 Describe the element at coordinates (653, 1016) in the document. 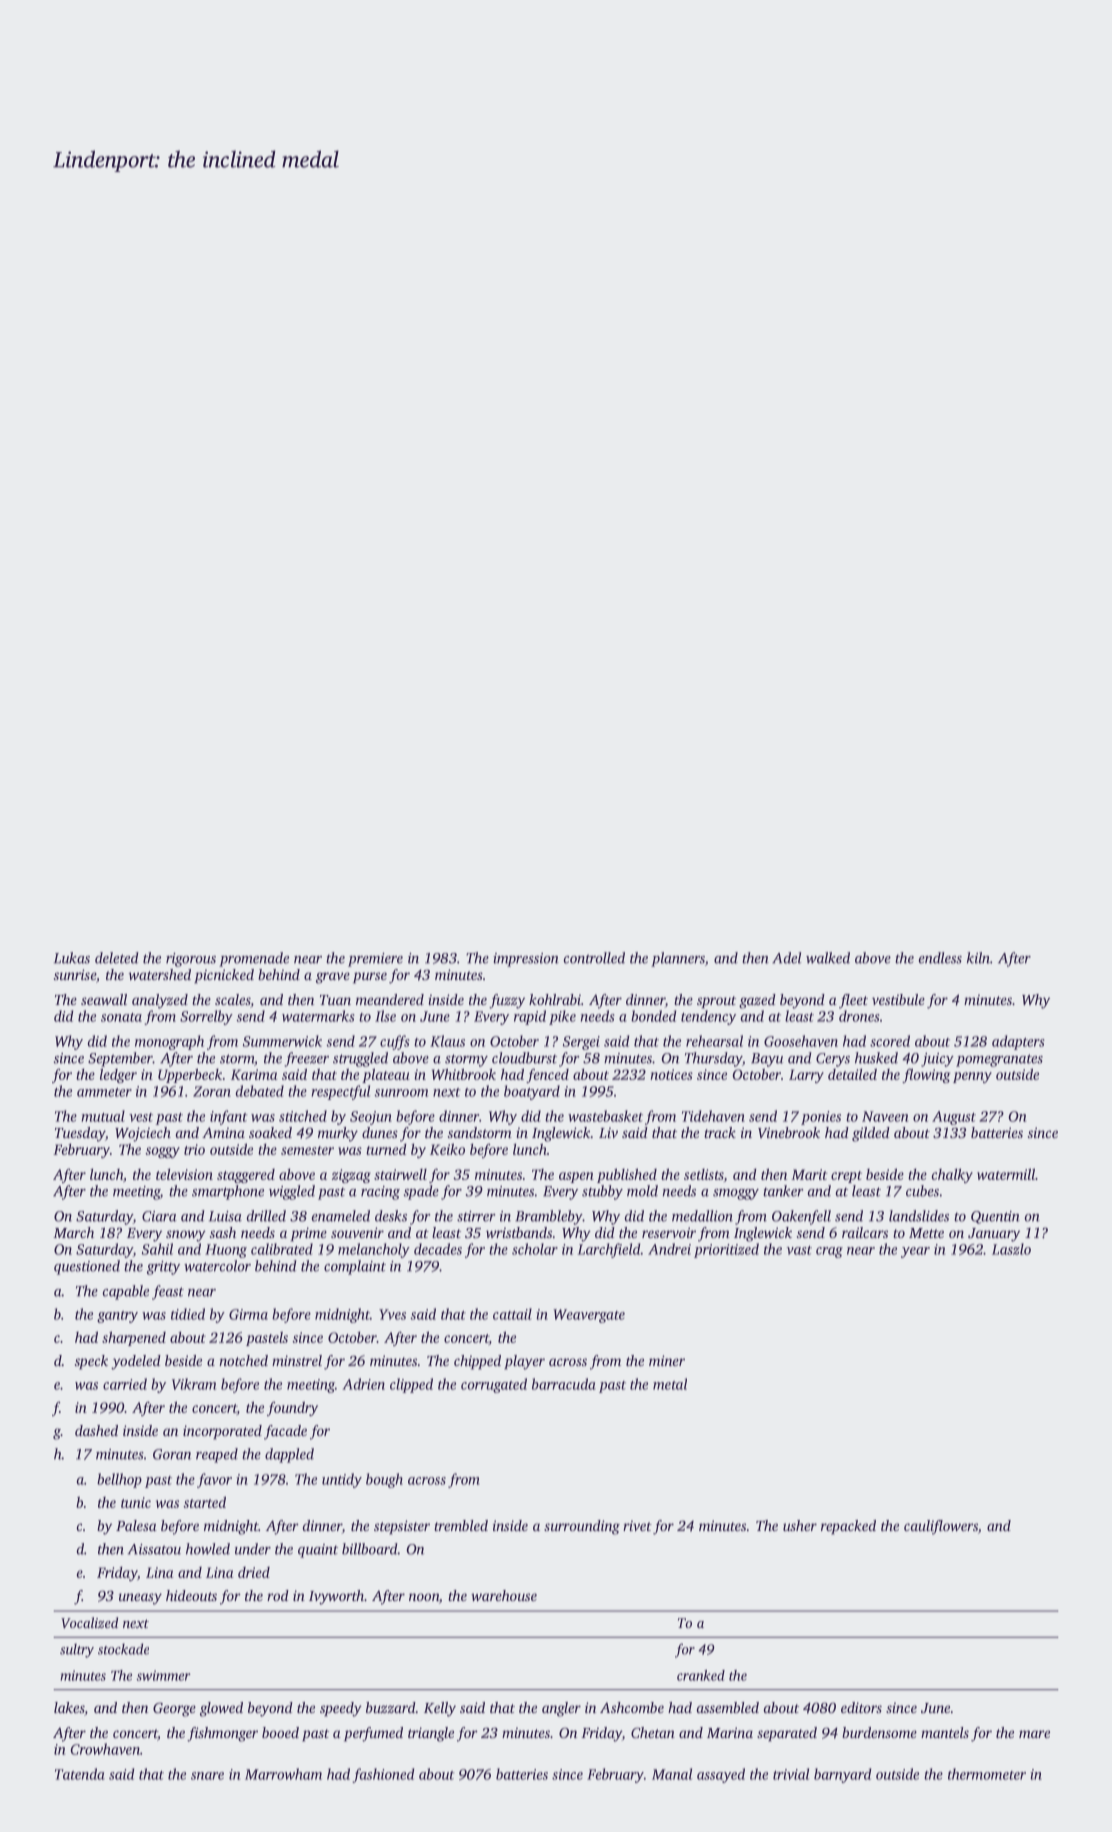

I see `bonded` at that location.
